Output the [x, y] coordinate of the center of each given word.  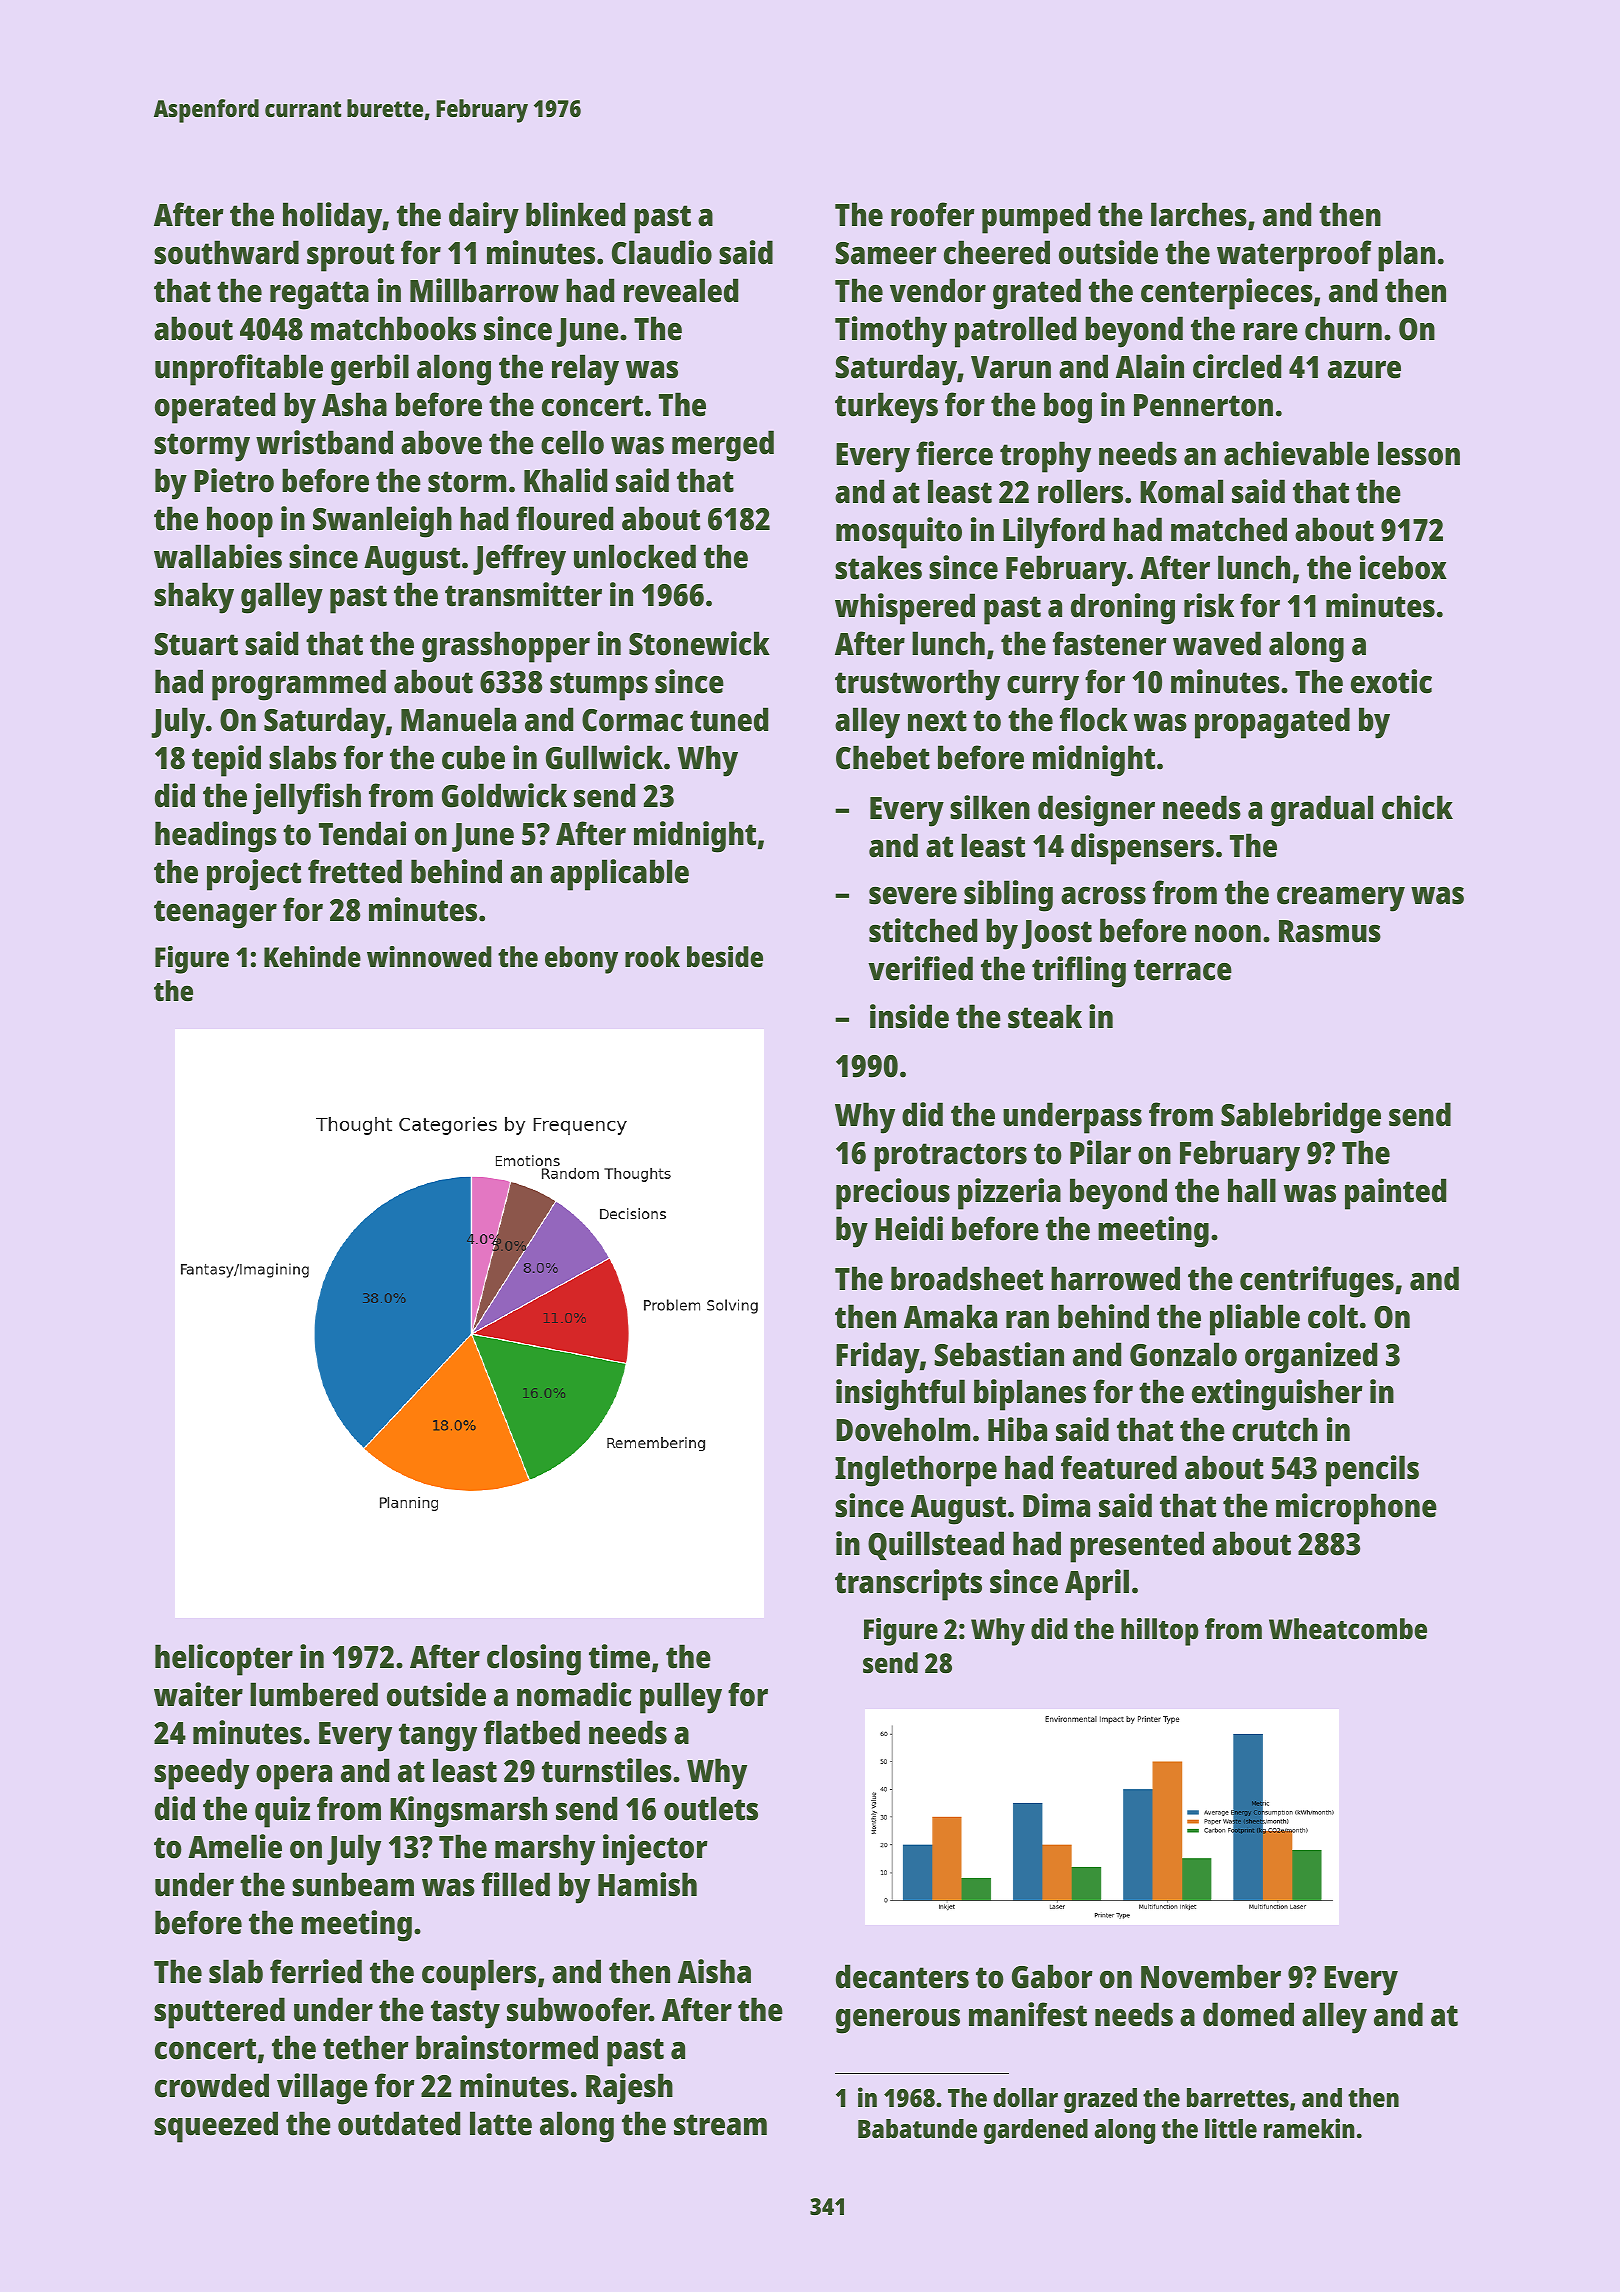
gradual [1322, 811]
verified [920, 968]
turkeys [886, 408]
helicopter [224, 1660]
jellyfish [307, 799]
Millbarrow [484, 290]
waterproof [1294, 256]
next [937, 721]
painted [1395, 1194]
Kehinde [312, 957]
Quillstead [936, 1545]
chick [1417, 807]
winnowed [429, 957]
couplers [479, 1975]
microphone [1356, 1509]
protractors [950, 1157]
